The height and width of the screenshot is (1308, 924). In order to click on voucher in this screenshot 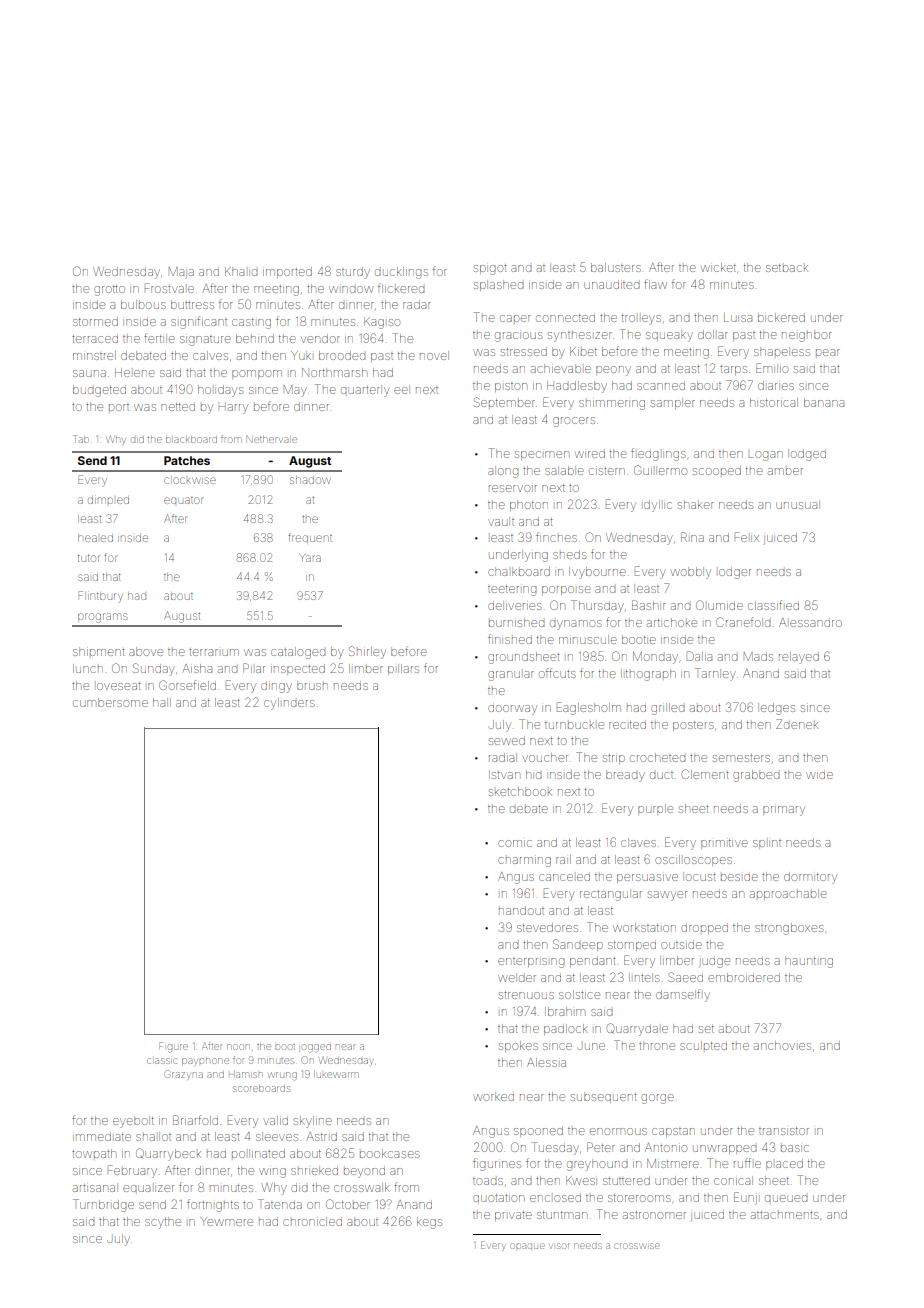, I will do `click(545, 757)`.
